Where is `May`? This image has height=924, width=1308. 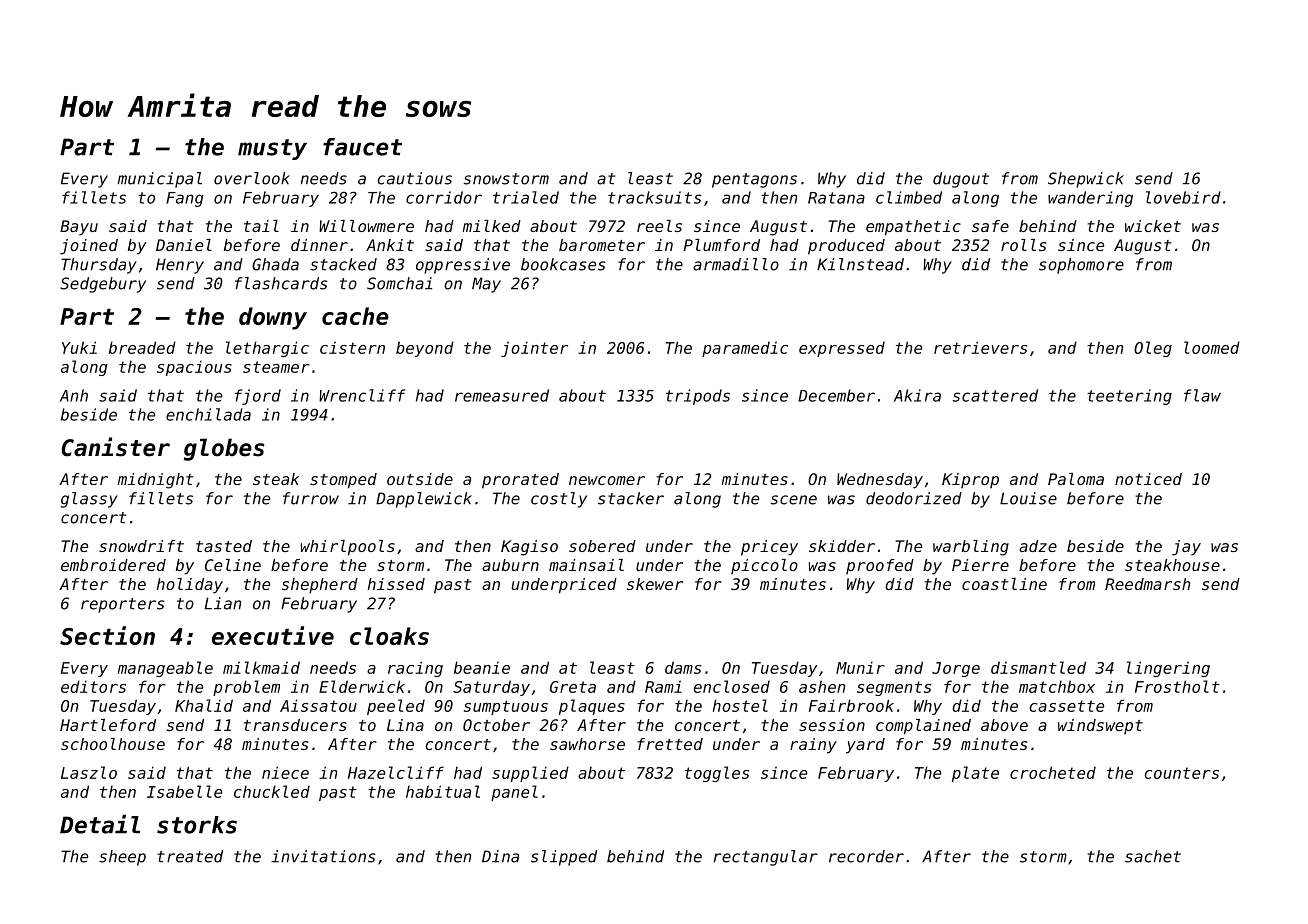 May is located at coordinates (486, 285).
